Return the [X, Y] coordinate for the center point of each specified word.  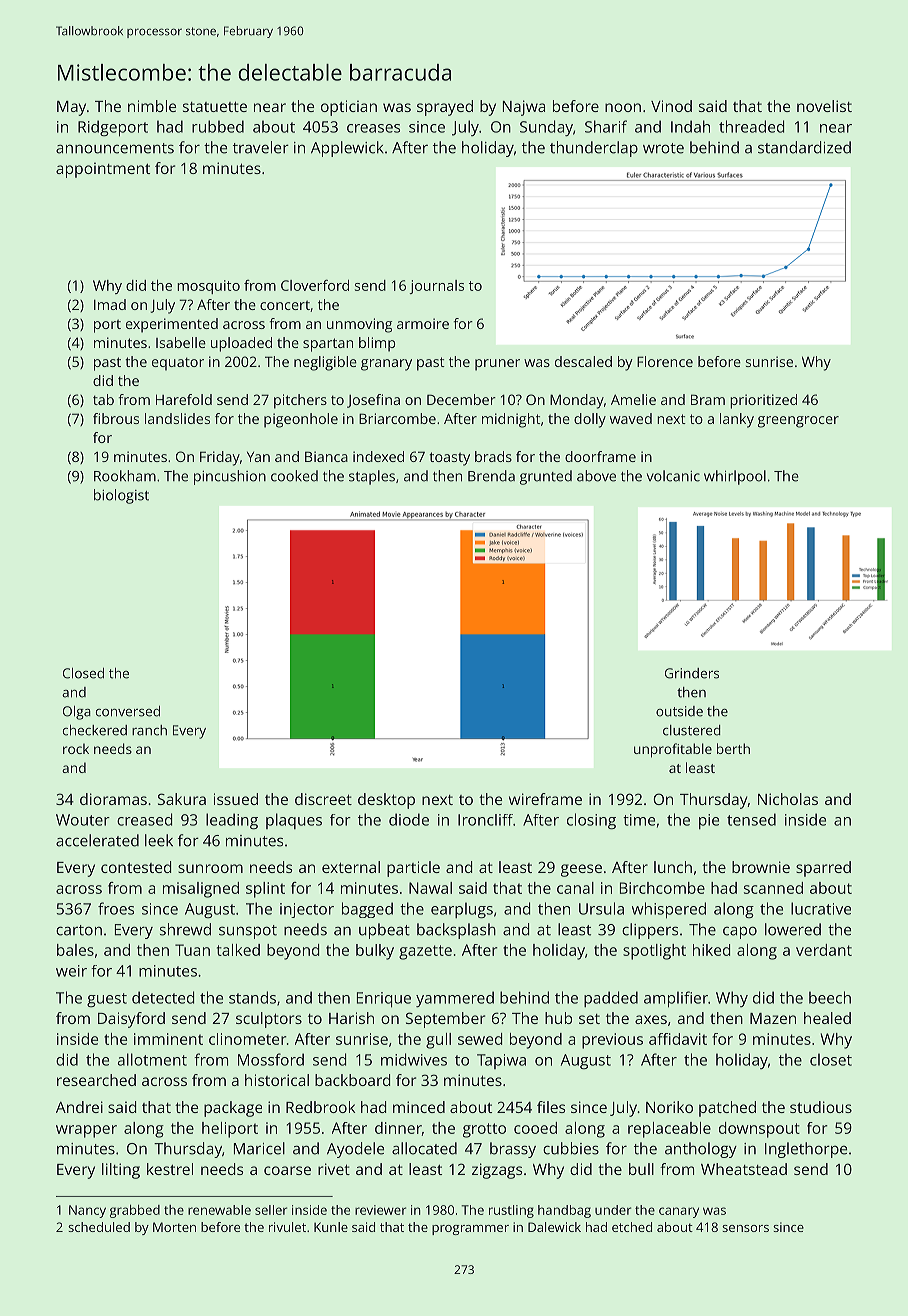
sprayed [445, 108]
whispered [669, 910]
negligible [325, 363]
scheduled [99, 1227]
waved [631, 418]
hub [558, 1018]
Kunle [331, 1227]
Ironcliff [485, 820]
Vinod [671, 106]
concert [285, 305]
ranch [149, 730]
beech [830, 997]
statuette [215, 106]
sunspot [248, 932]
